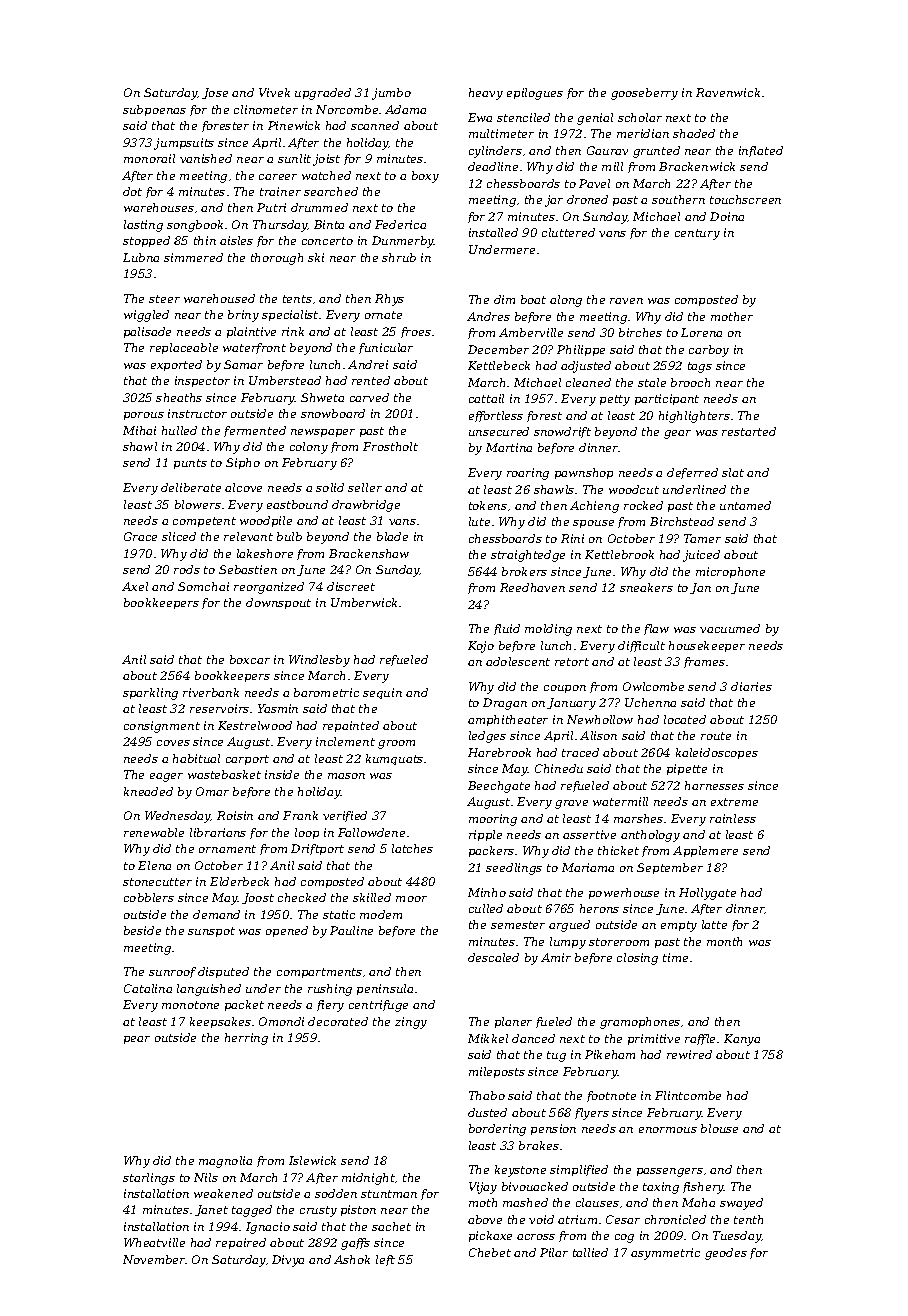  What do you see at coordinates (665, 1254) in the image?
I see `asymmetric` at bounding box center [665, 1254].
